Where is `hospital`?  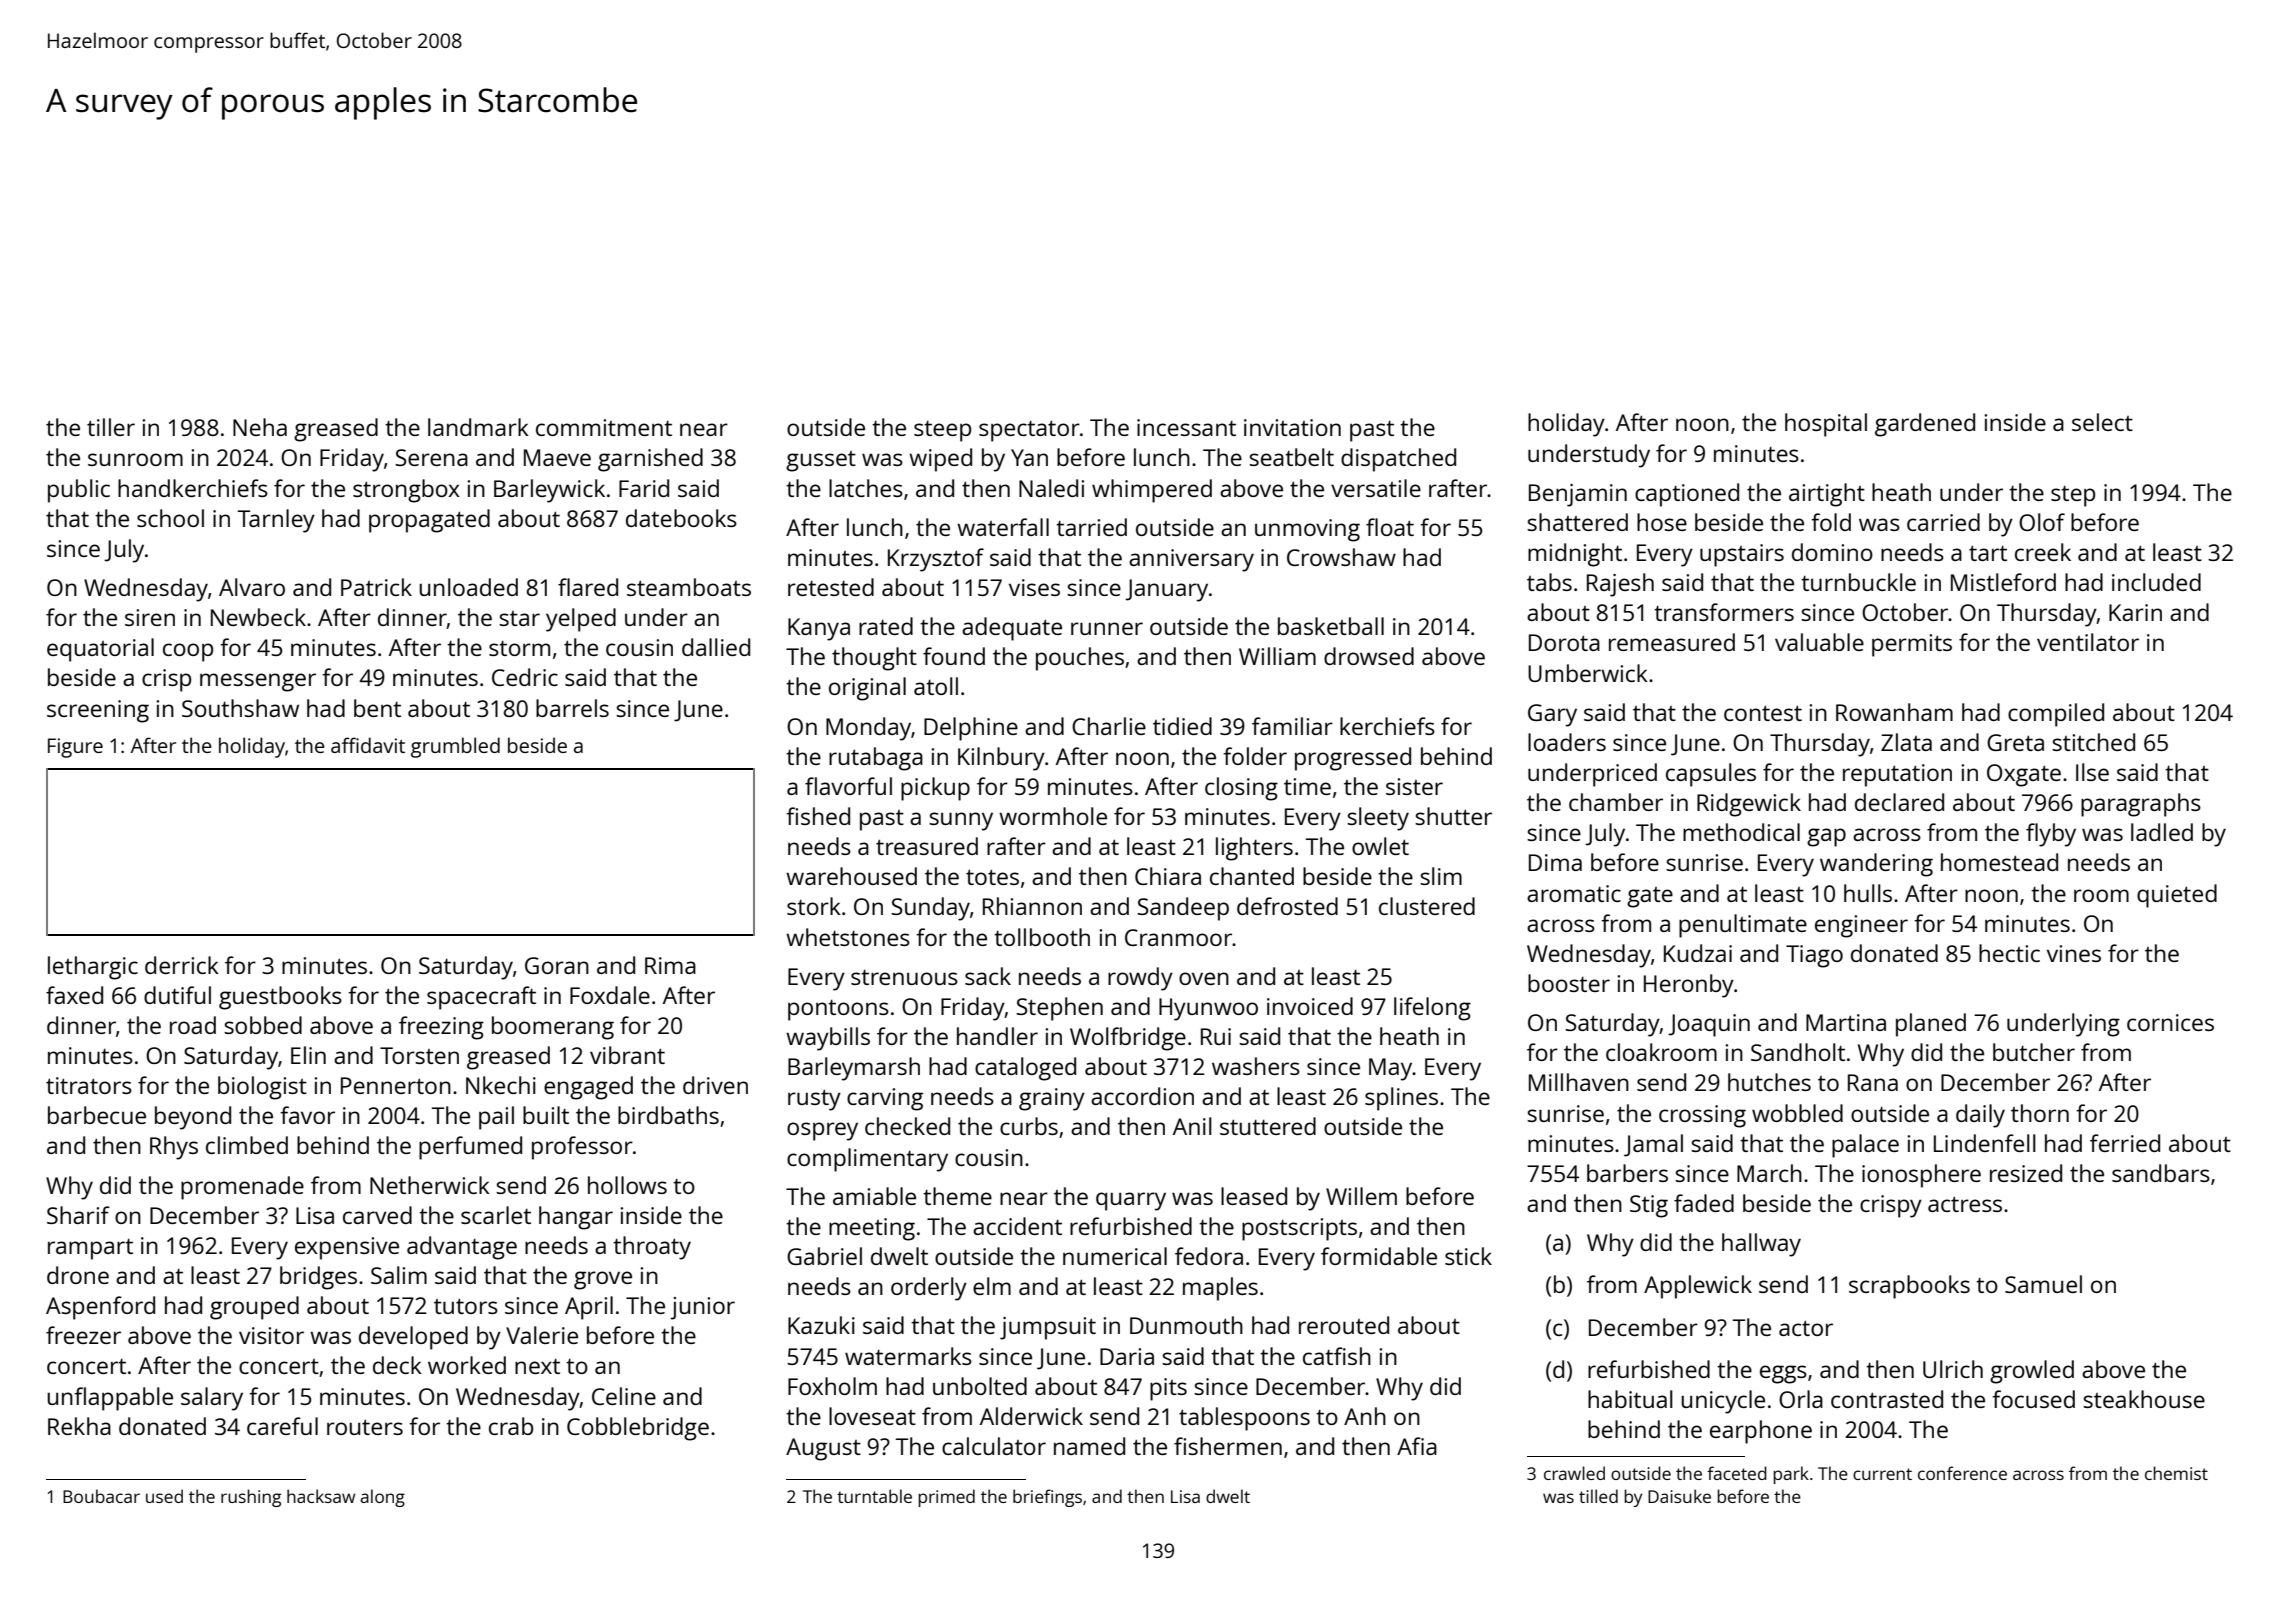 hospital is located at coordinates (1826, 425).
